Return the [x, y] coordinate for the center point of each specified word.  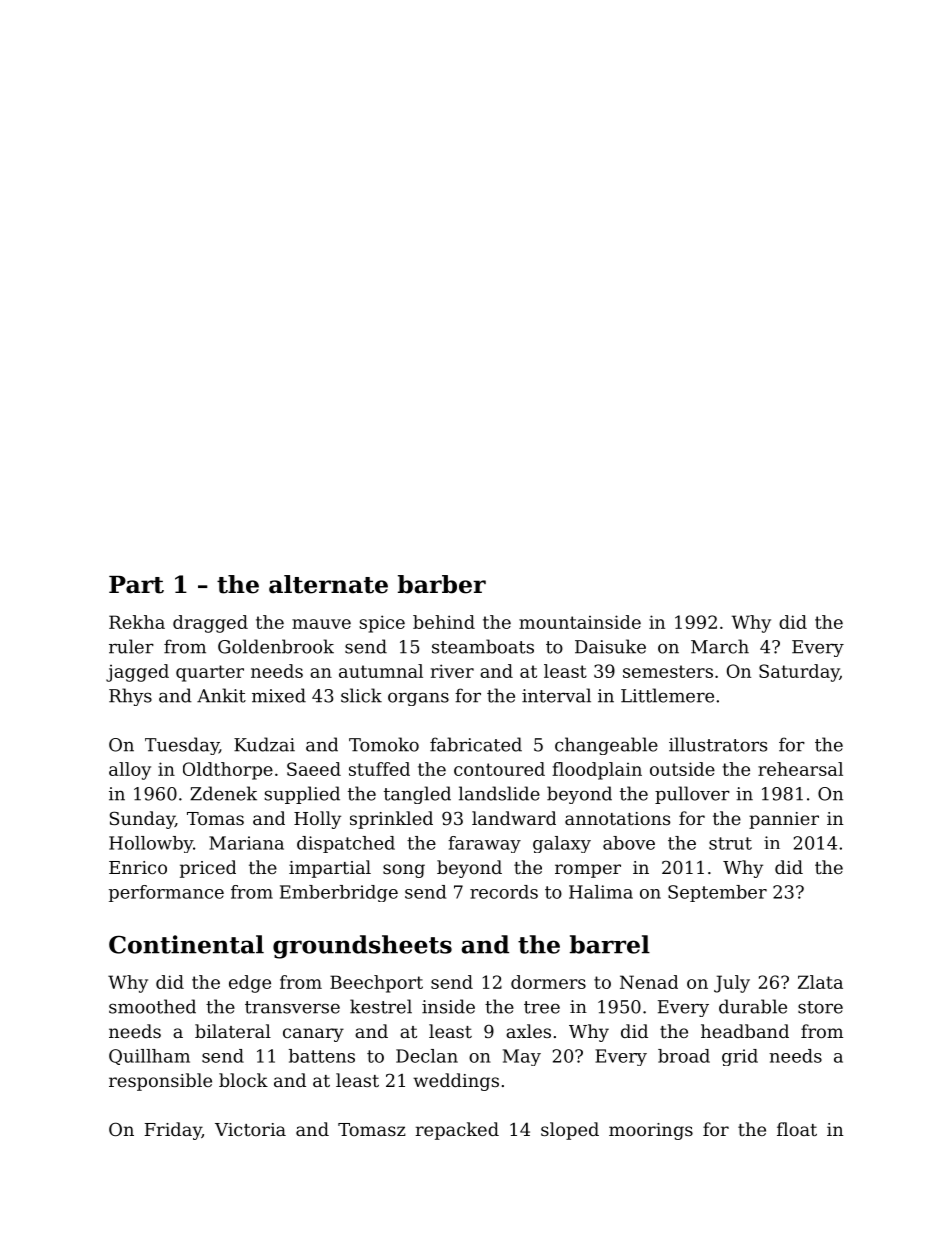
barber [442, 584]
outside [682, 769]
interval [556, 695]
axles [528, 1031]
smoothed [152, 1006]
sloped [570, 1131]
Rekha [137, 622]
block [243, 1080]
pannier [784, 820]
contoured [499, 769]
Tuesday [182, 746]
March [720, 646]
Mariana [246, 843]
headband [745, 1031]
